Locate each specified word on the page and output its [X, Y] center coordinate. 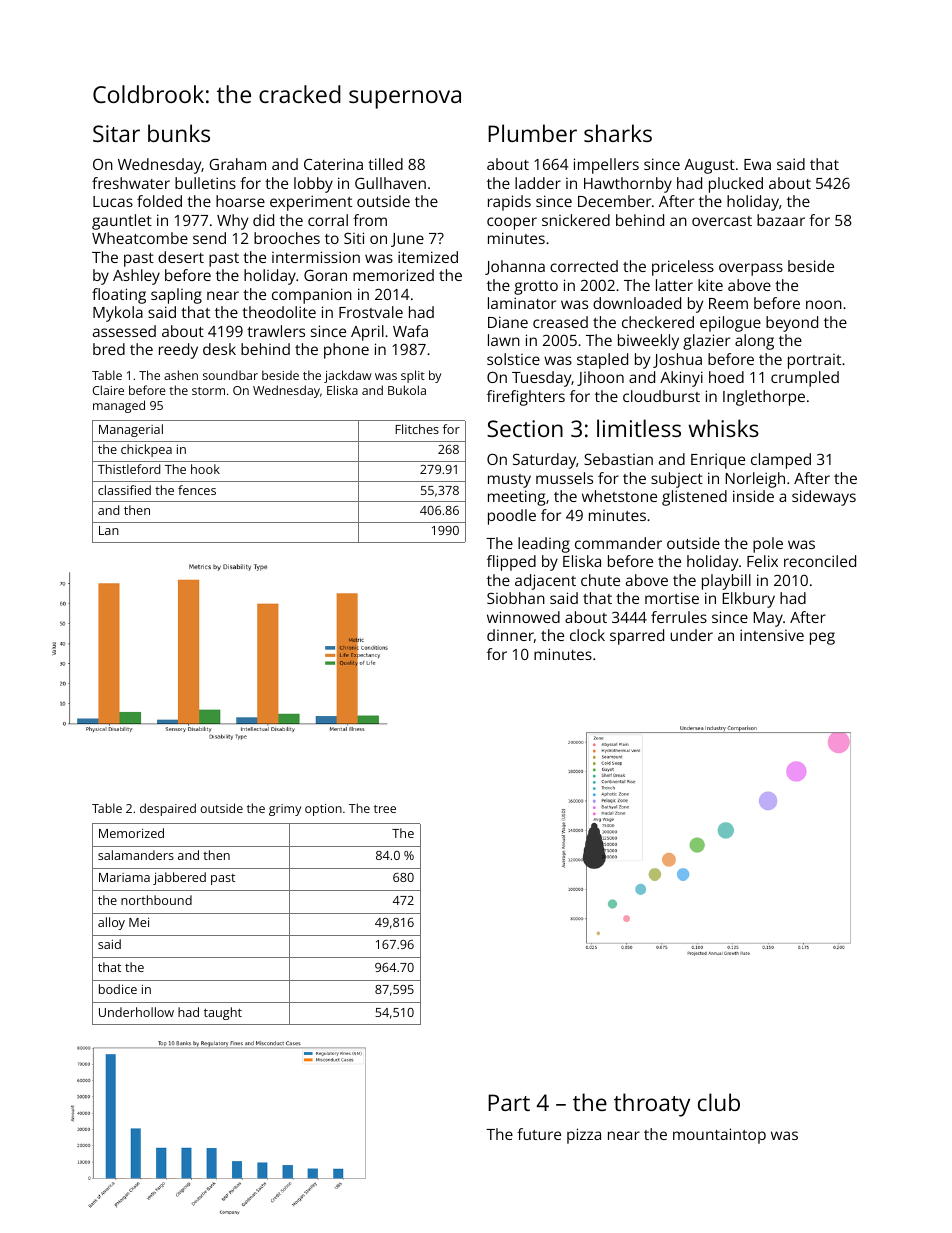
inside [753, 496]
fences [197, 490]
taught [223, 1013]
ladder [538, 183]
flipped [511, 563]
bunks [179, 133]
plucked [736, 185]
